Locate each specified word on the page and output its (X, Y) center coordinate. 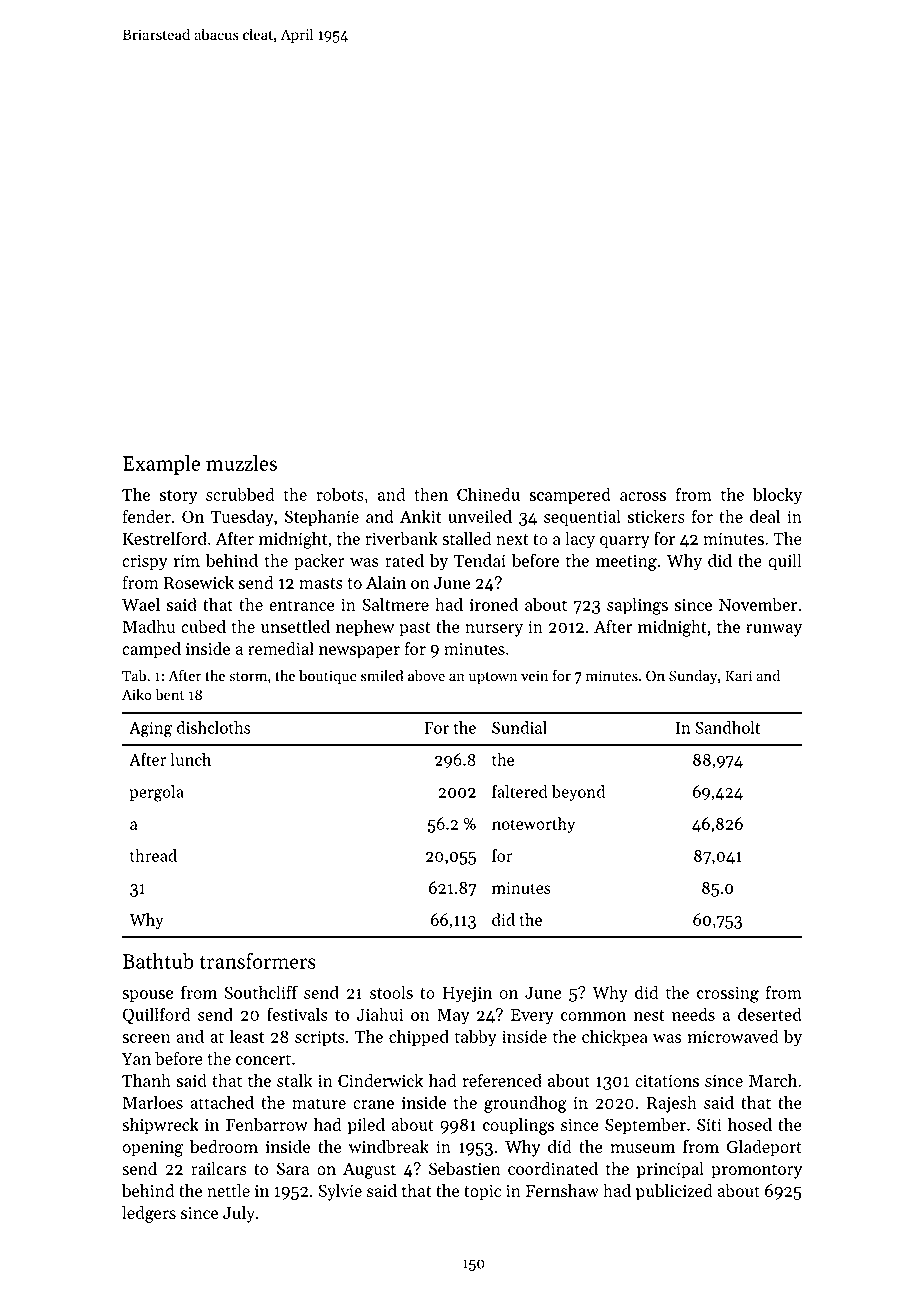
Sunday (693, 677)
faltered (520, 791)
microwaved (732, 1036)
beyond (578, 793)
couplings (518, 1126)
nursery (494, 630)
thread (153, 855)
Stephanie (322, 518)
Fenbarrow (267, 1124)
